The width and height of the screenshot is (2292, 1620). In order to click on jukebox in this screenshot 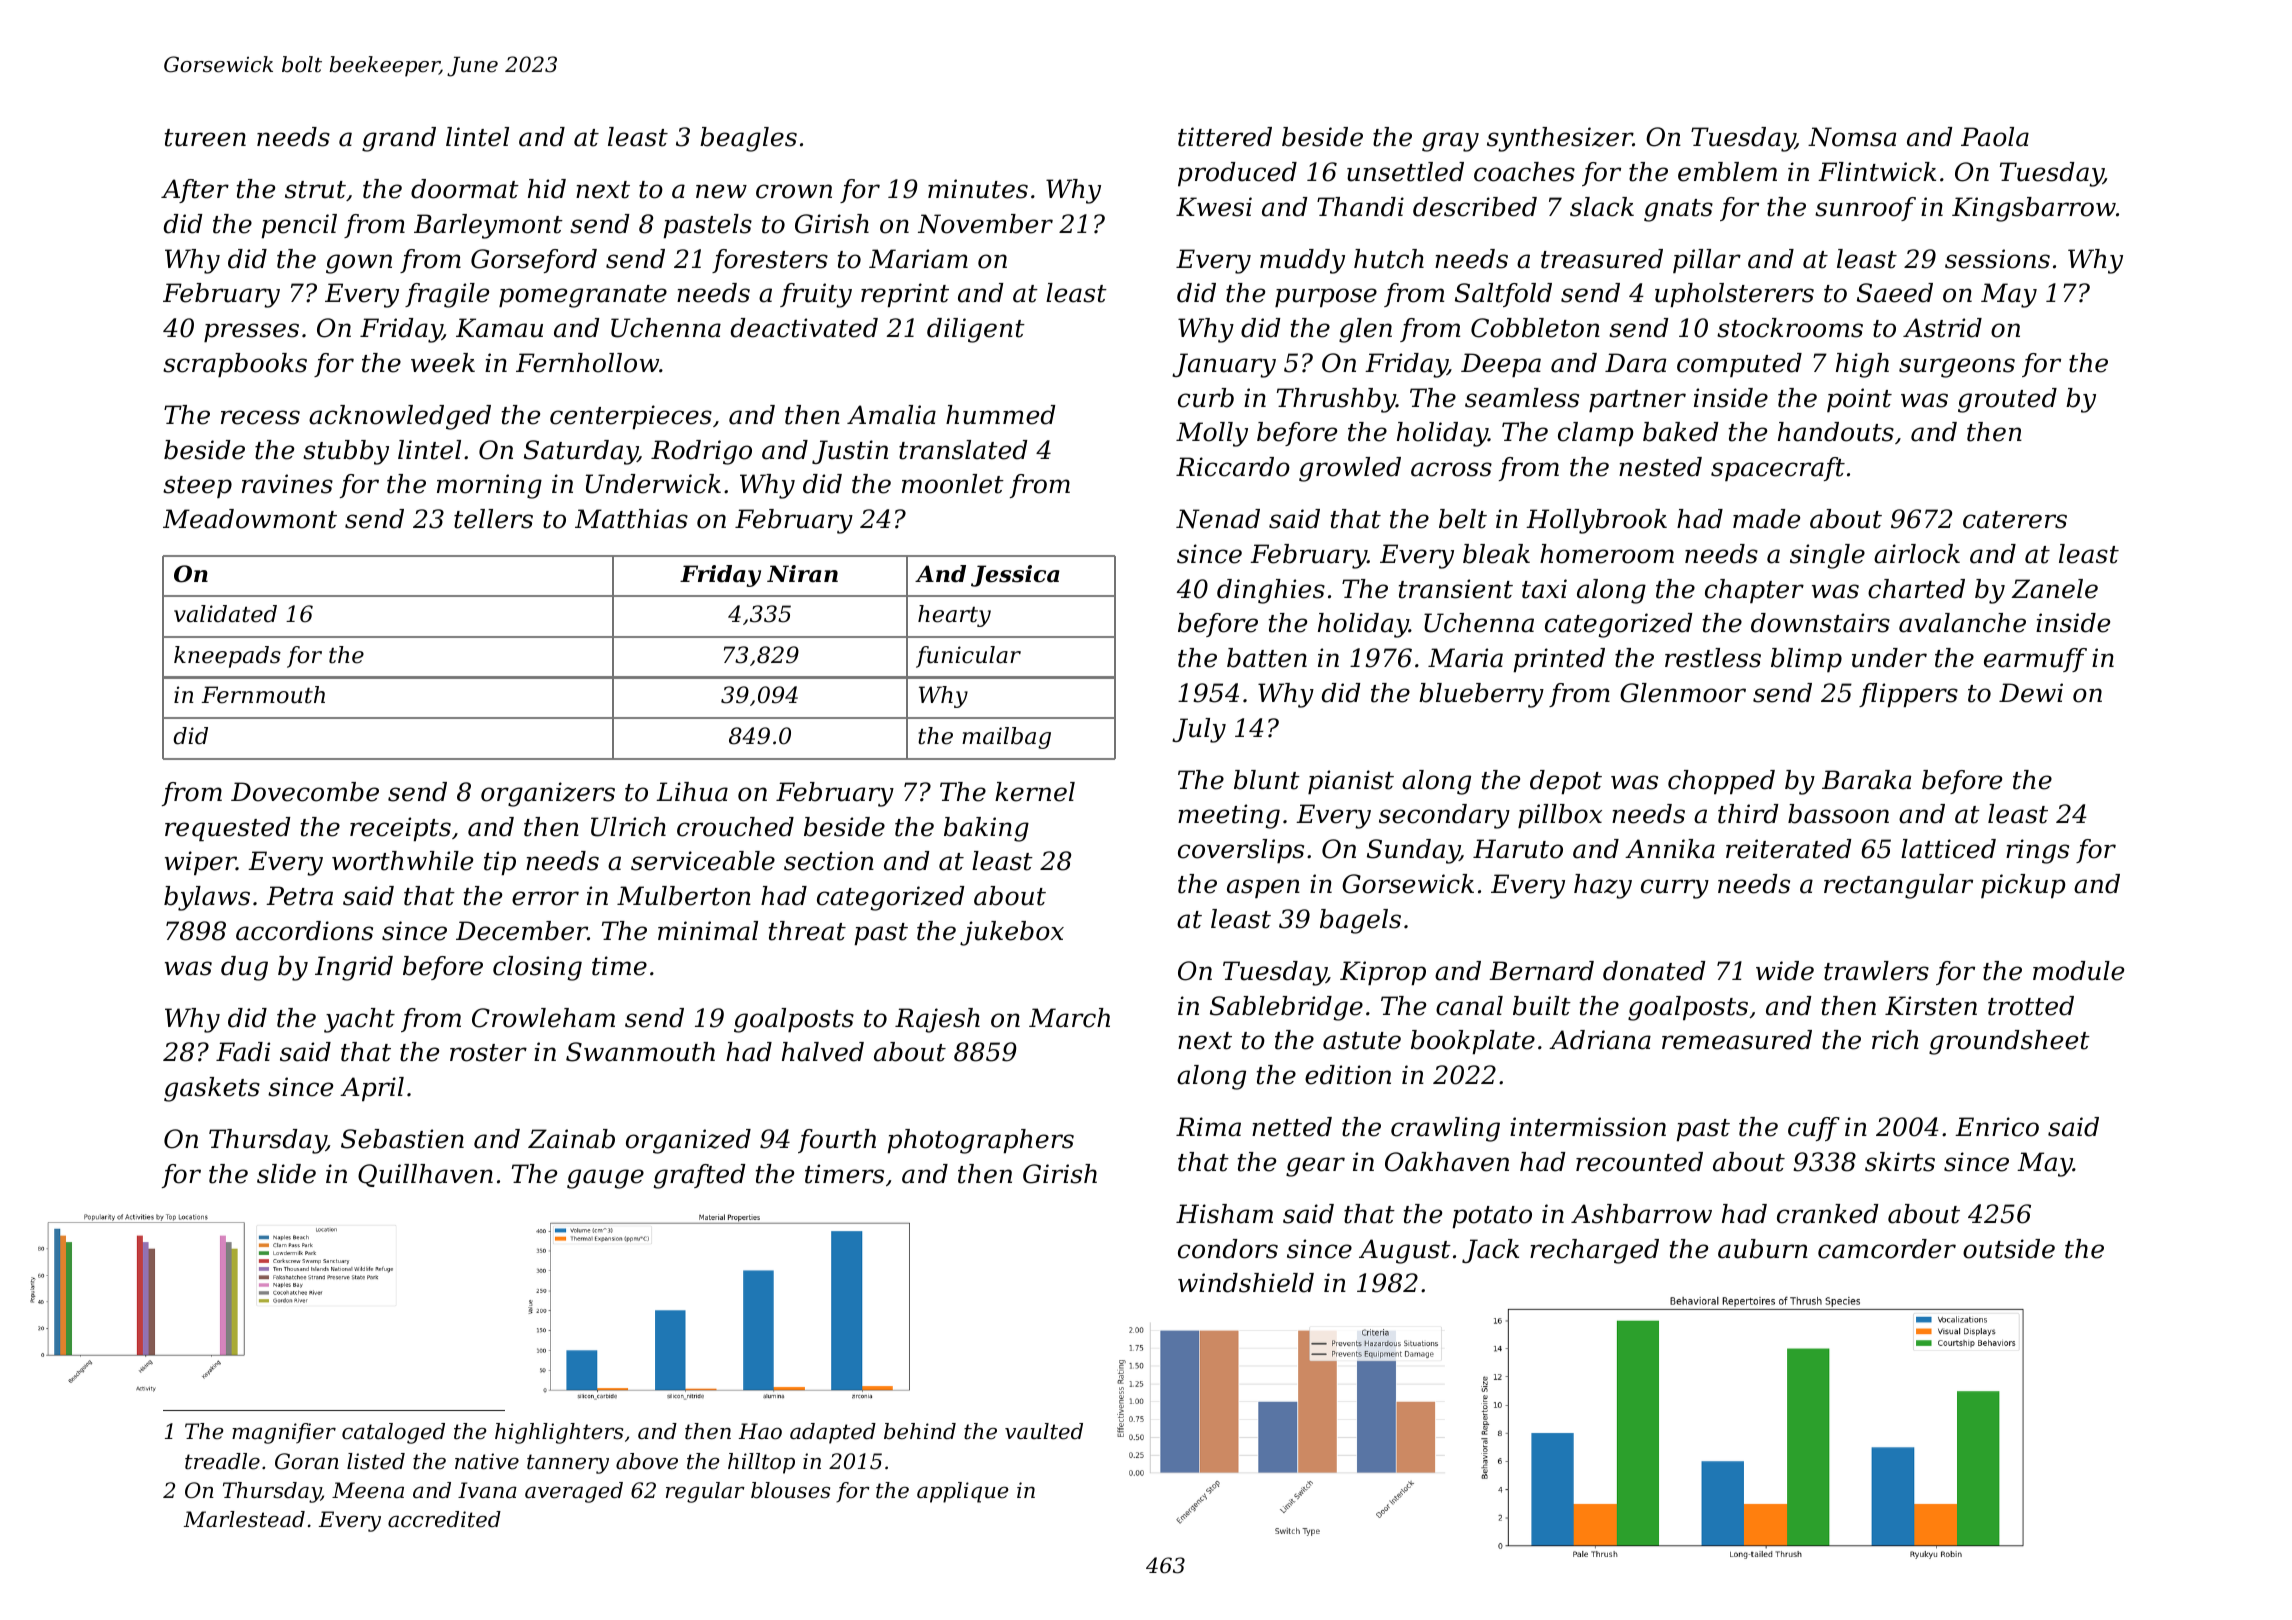, I will do `click(1012, 933)`.
